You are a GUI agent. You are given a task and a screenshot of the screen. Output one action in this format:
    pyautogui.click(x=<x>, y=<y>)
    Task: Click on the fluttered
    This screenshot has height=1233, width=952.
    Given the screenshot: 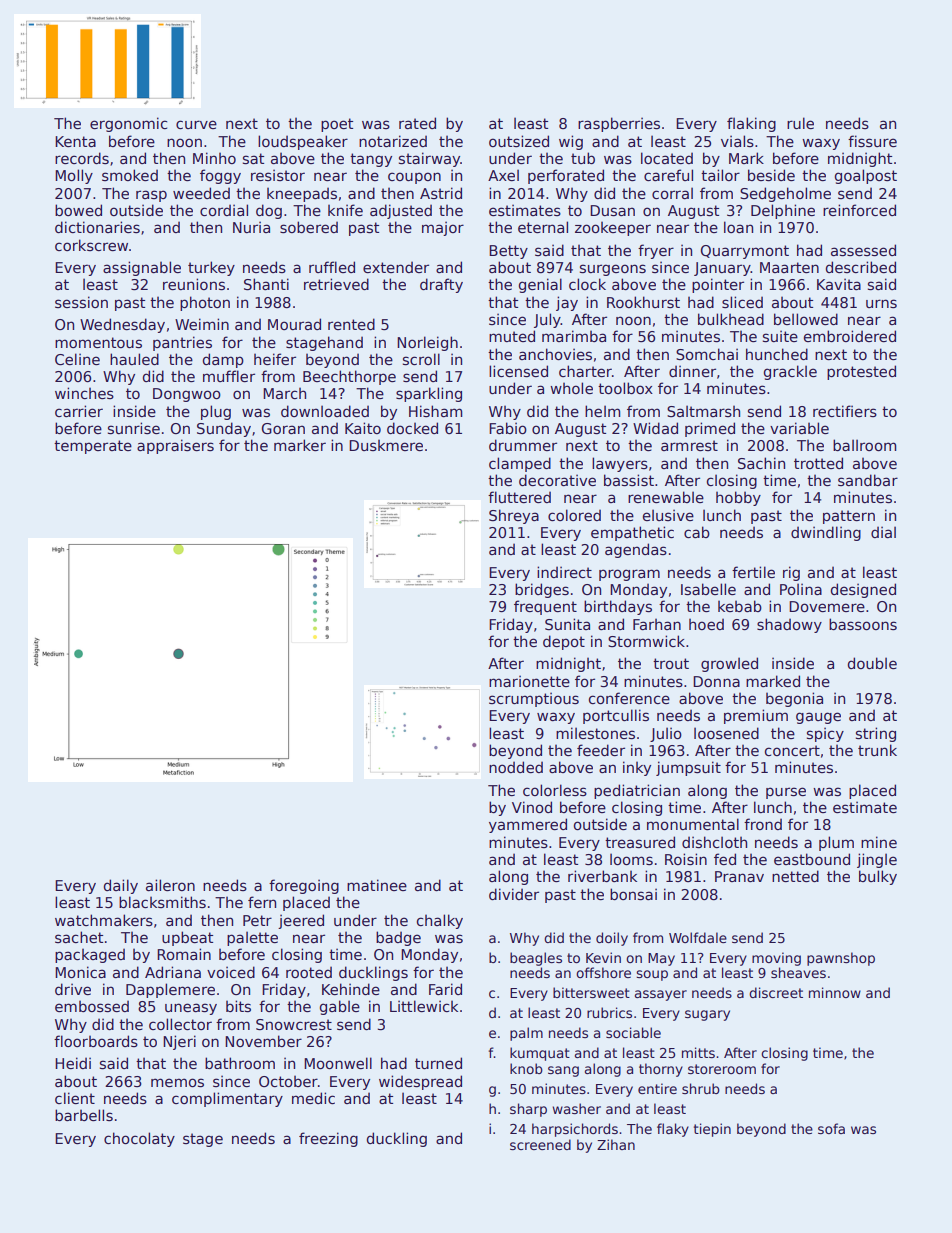 What is the action you would take?
    pyautogui.click(x=519, y=497)
